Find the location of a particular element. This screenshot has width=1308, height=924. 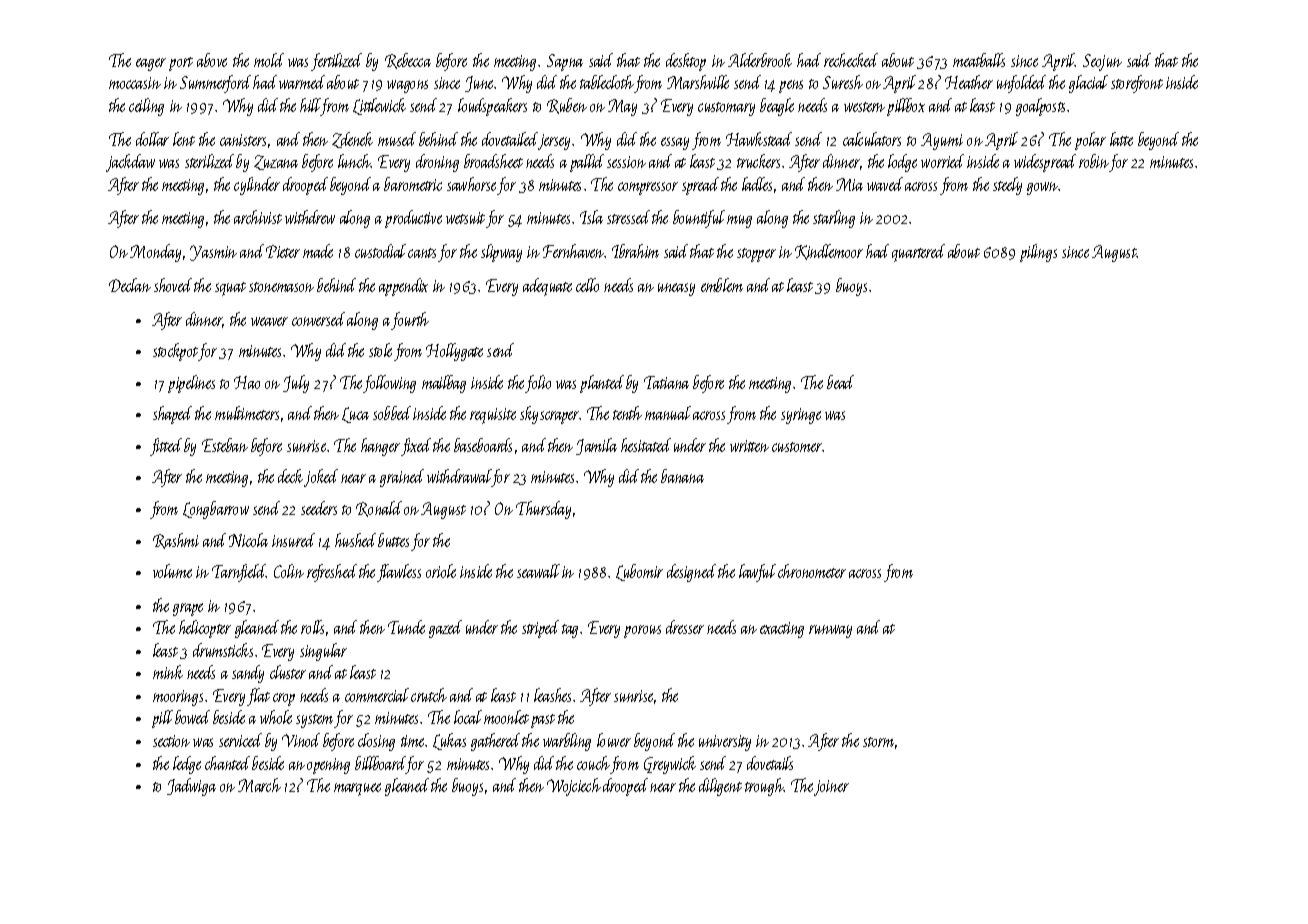

Jadwiga is located at coordinates (191, 787).
